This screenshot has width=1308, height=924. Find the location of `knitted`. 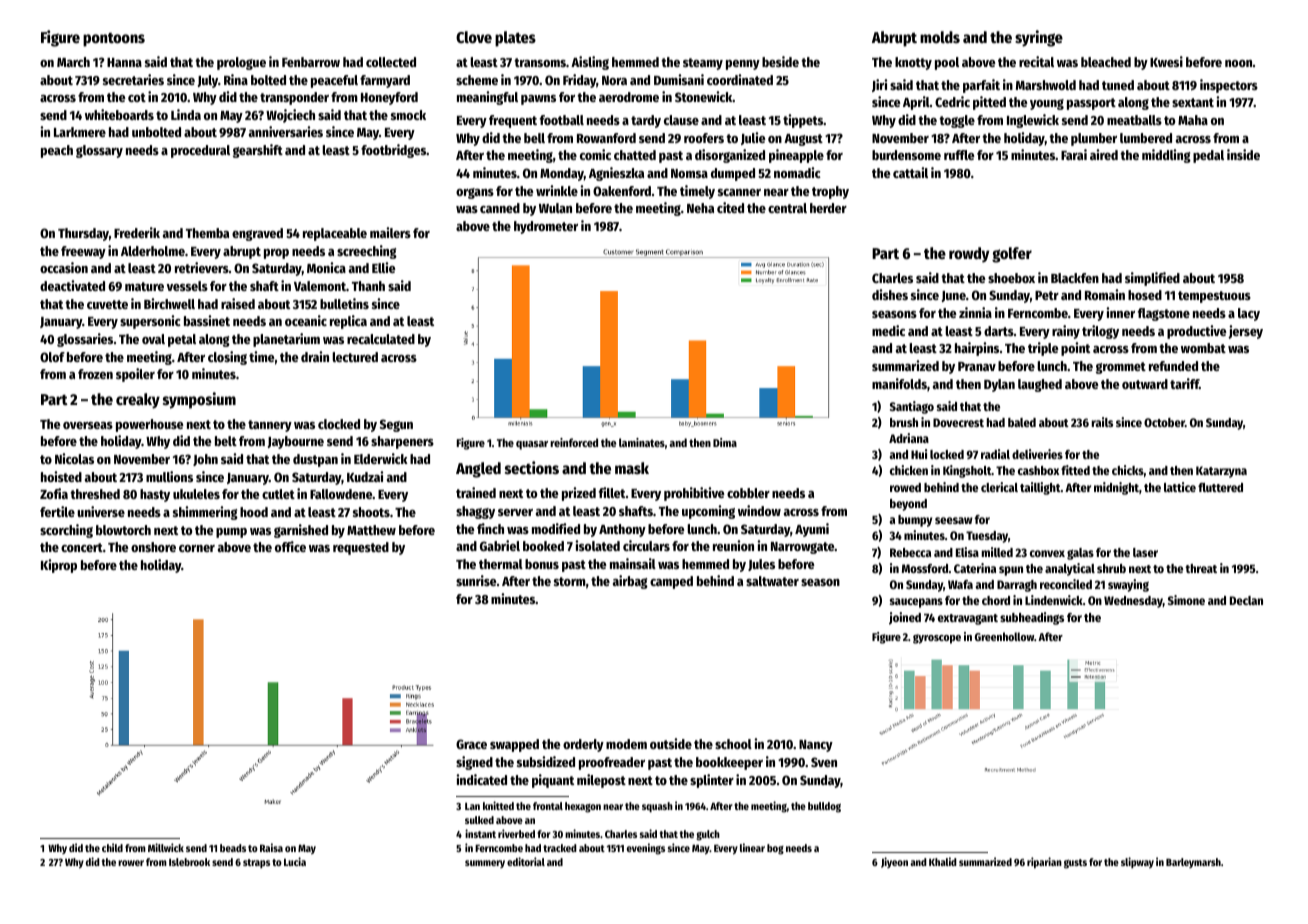

knitted is located at coordinates (498, 805).
